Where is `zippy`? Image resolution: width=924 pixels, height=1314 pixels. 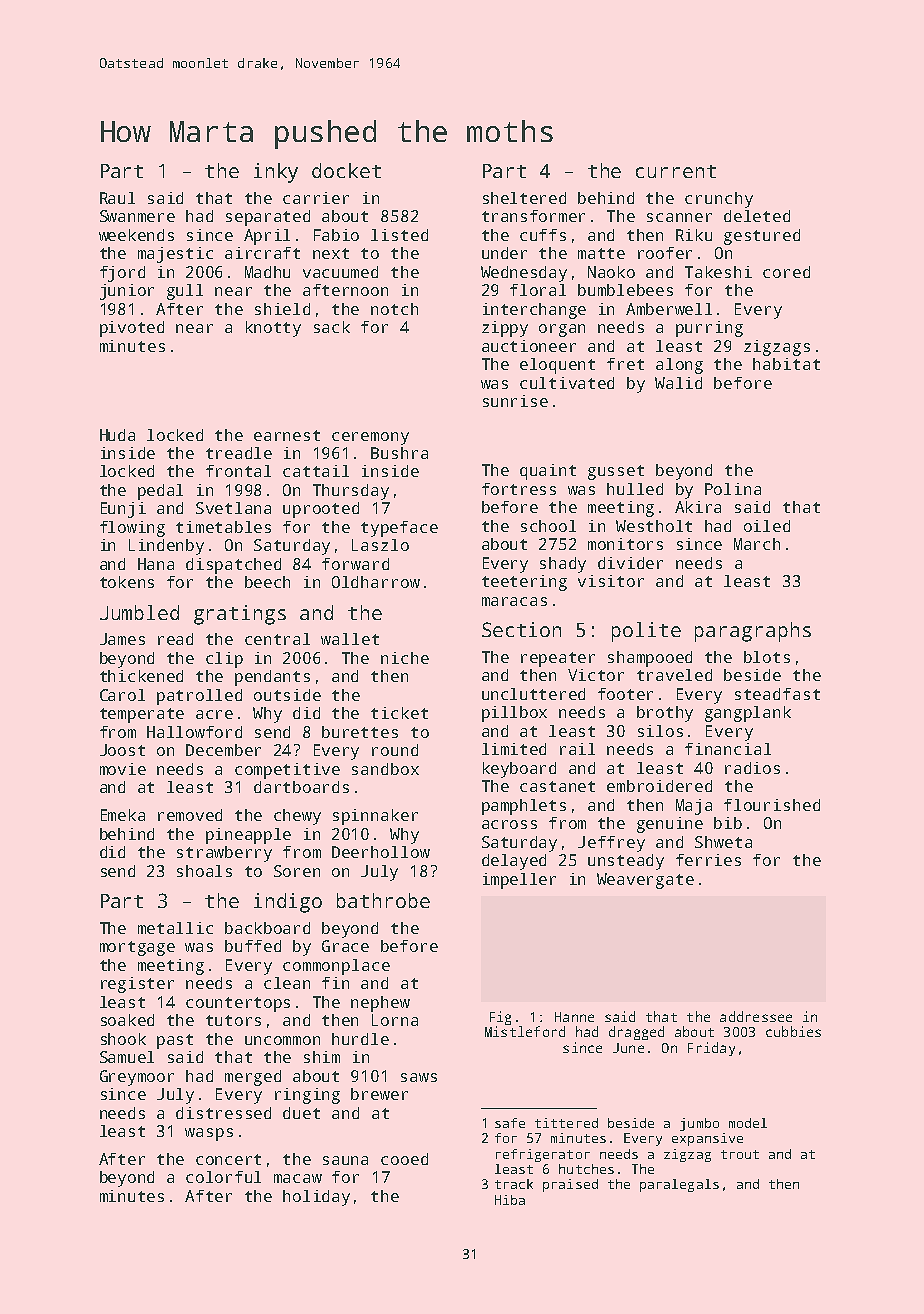
zippy is located at coordinates (505, 329).
